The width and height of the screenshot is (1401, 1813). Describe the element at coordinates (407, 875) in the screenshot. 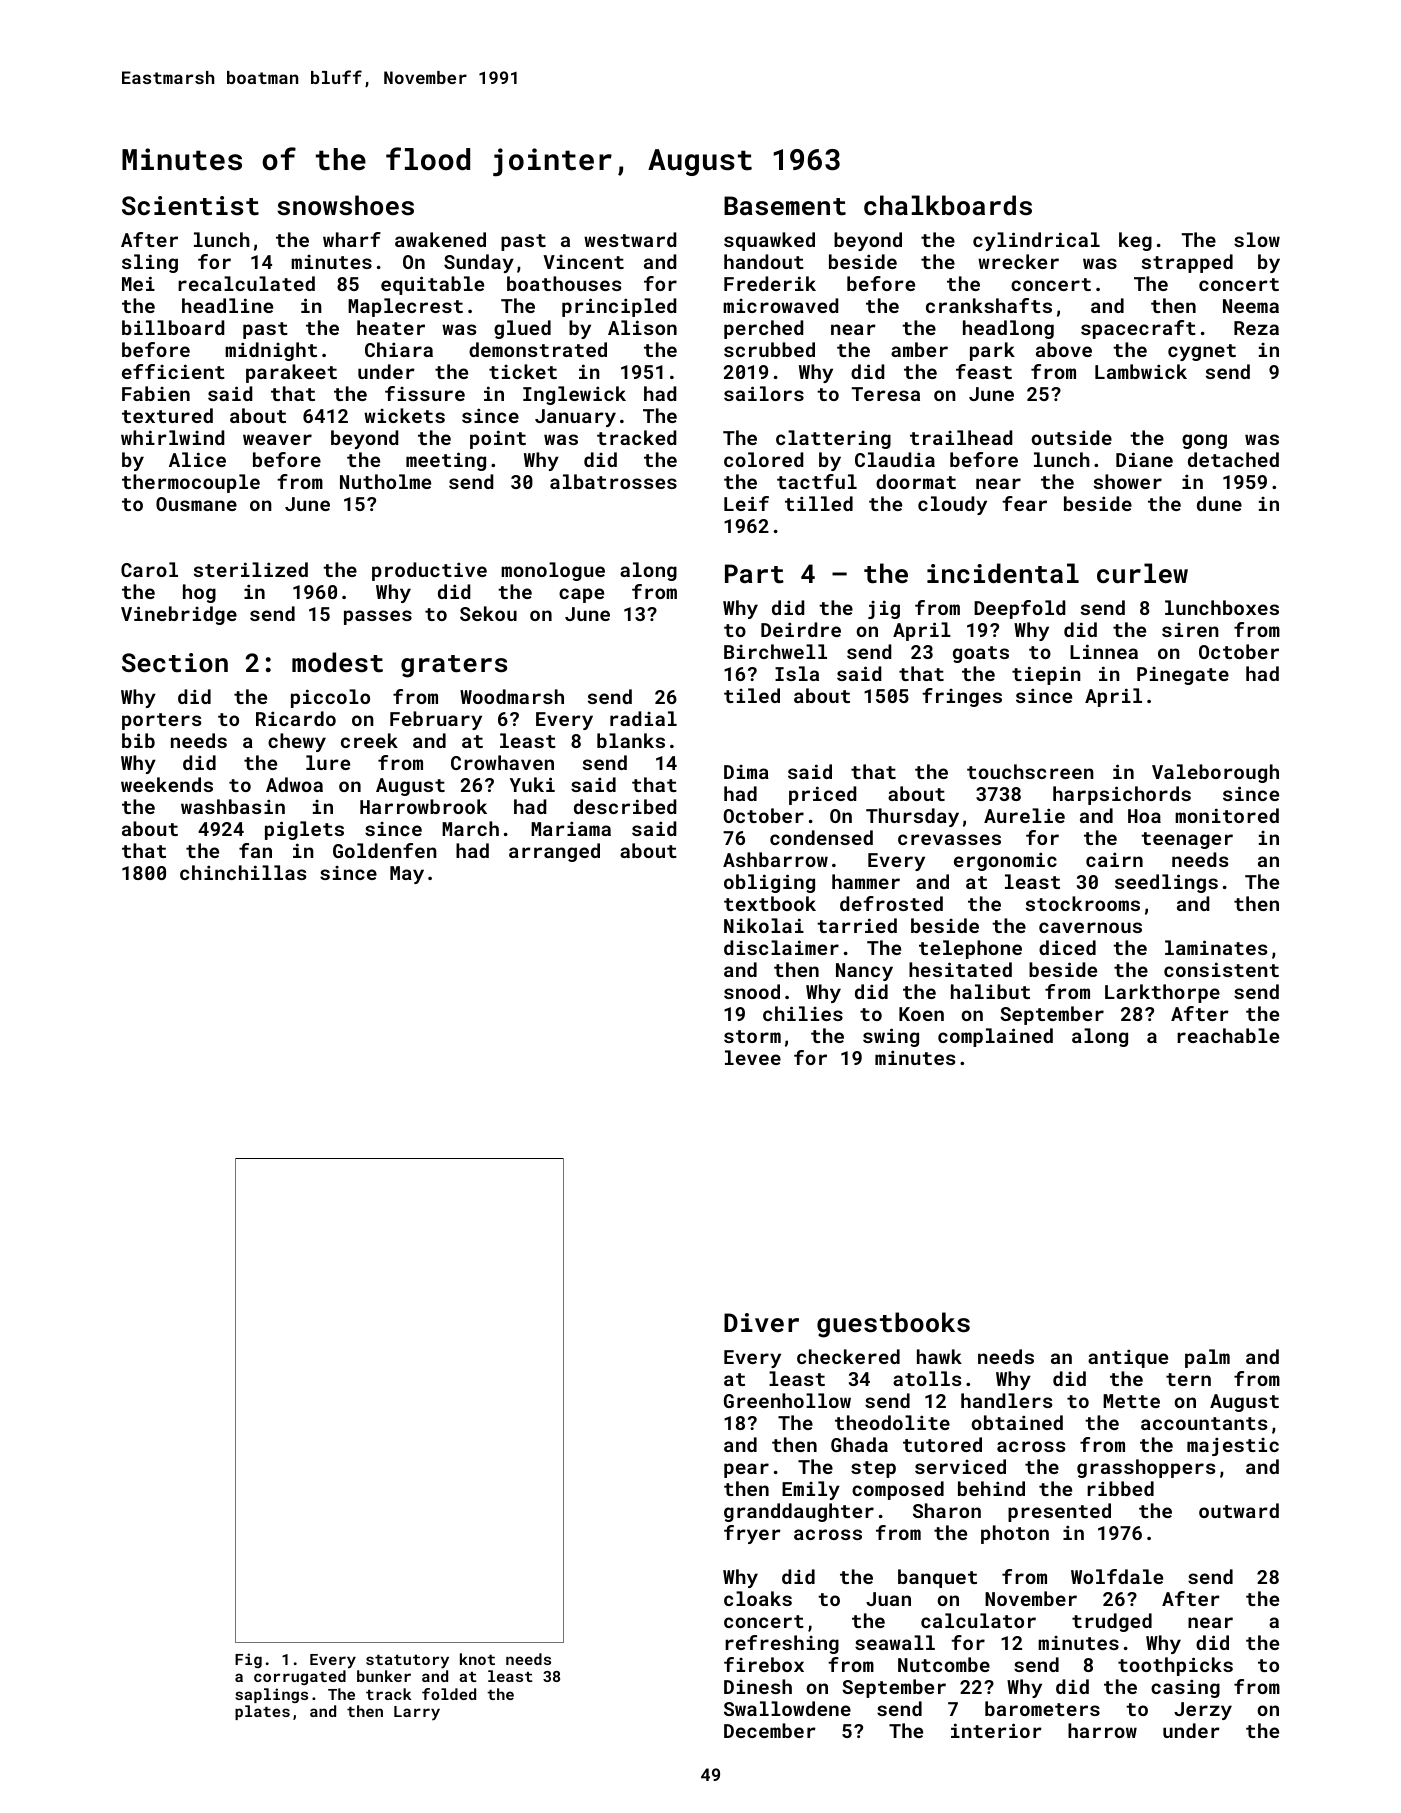

I see `May` at that location.
